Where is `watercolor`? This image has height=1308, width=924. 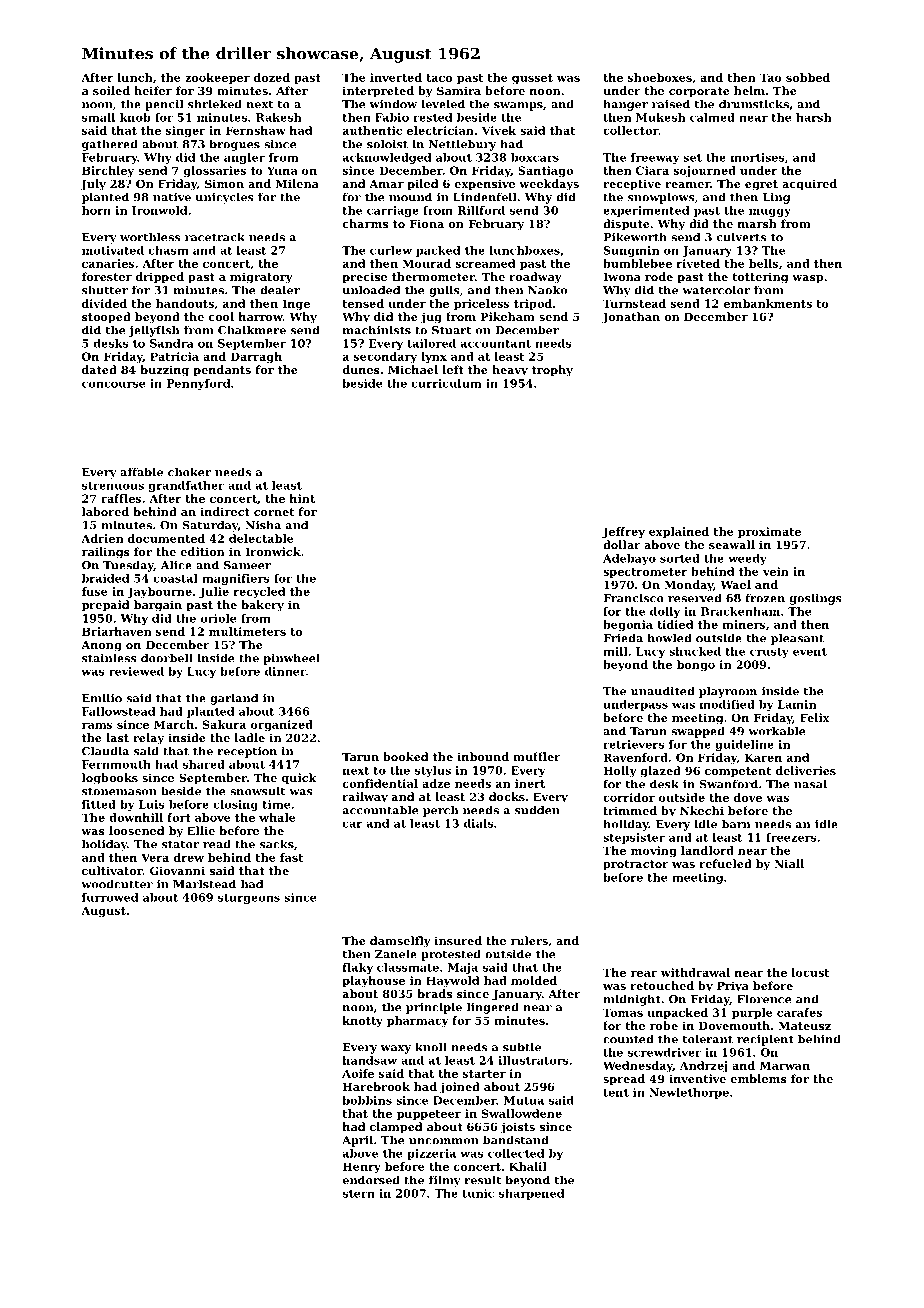 watercolor is located at coordinates (716, 290).
